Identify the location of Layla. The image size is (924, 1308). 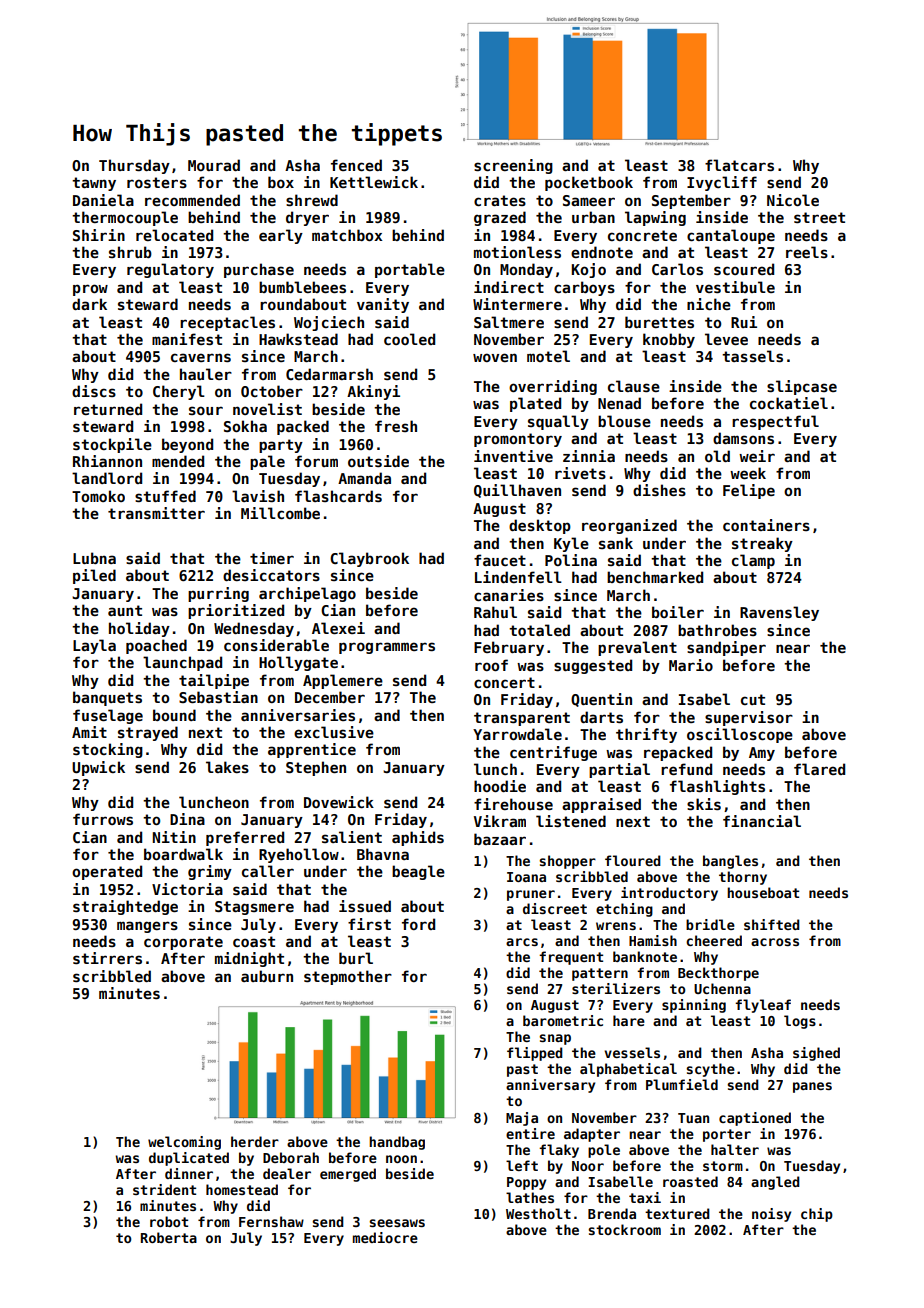
(94, 646).
